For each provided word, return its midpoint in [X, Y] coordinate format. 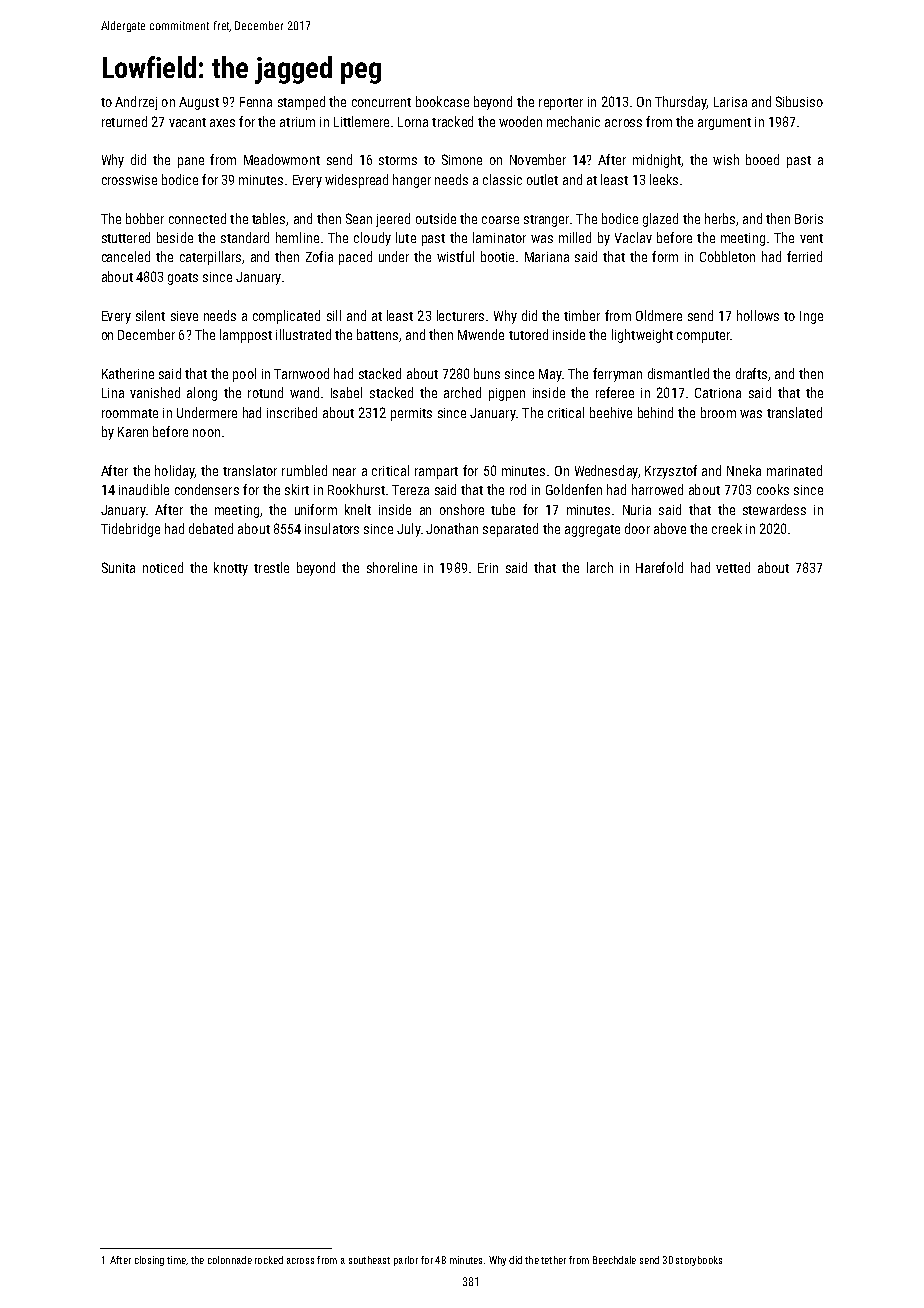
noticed [163, 567]
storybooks [699, 1261]
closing [149, 1261]
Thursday [681, 103]
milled [575, 237]
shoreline [392, 567]
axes [222, 123]
